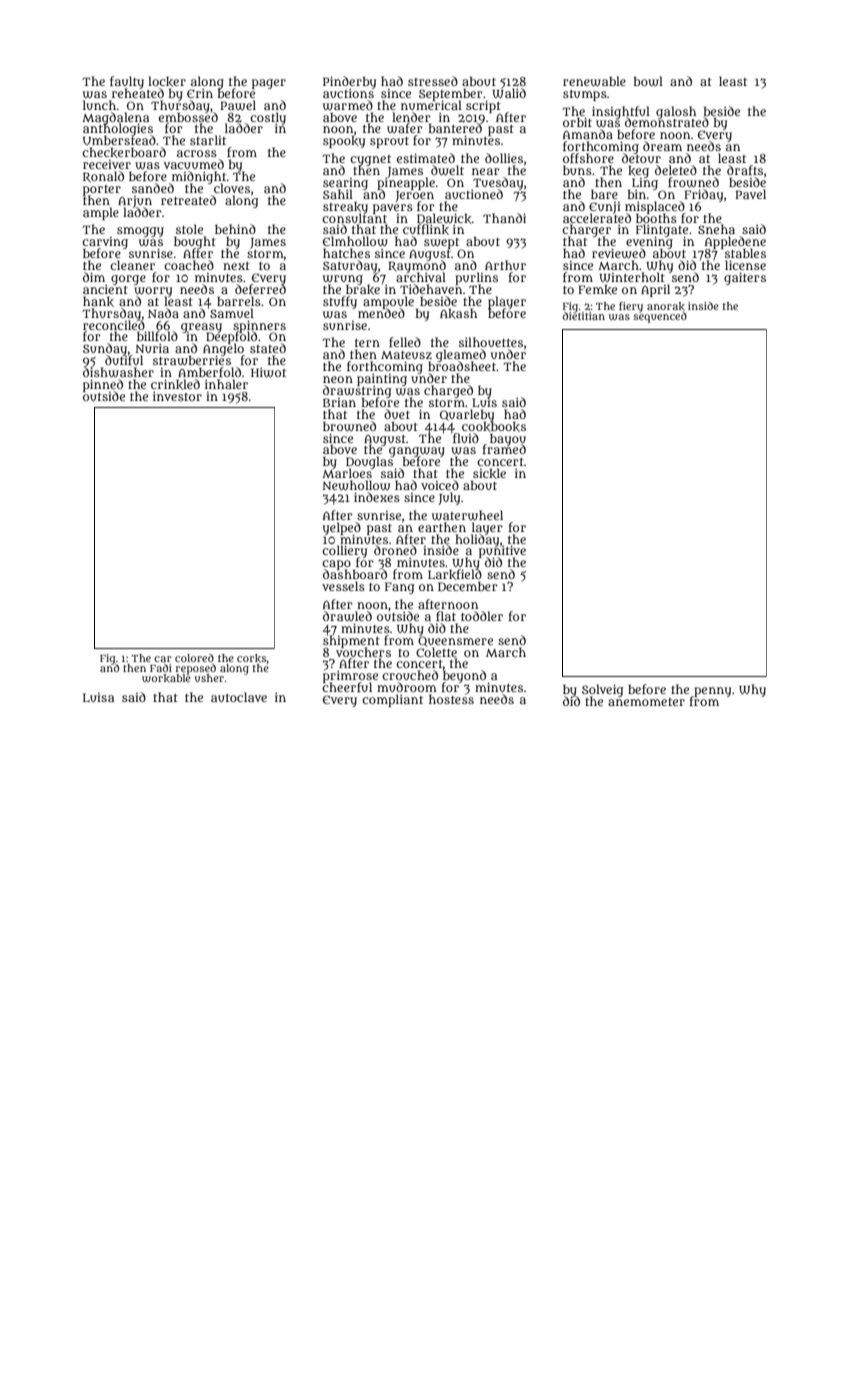 The image size is (849, 1400). I want to click on Saturday, so click(350, 266).
